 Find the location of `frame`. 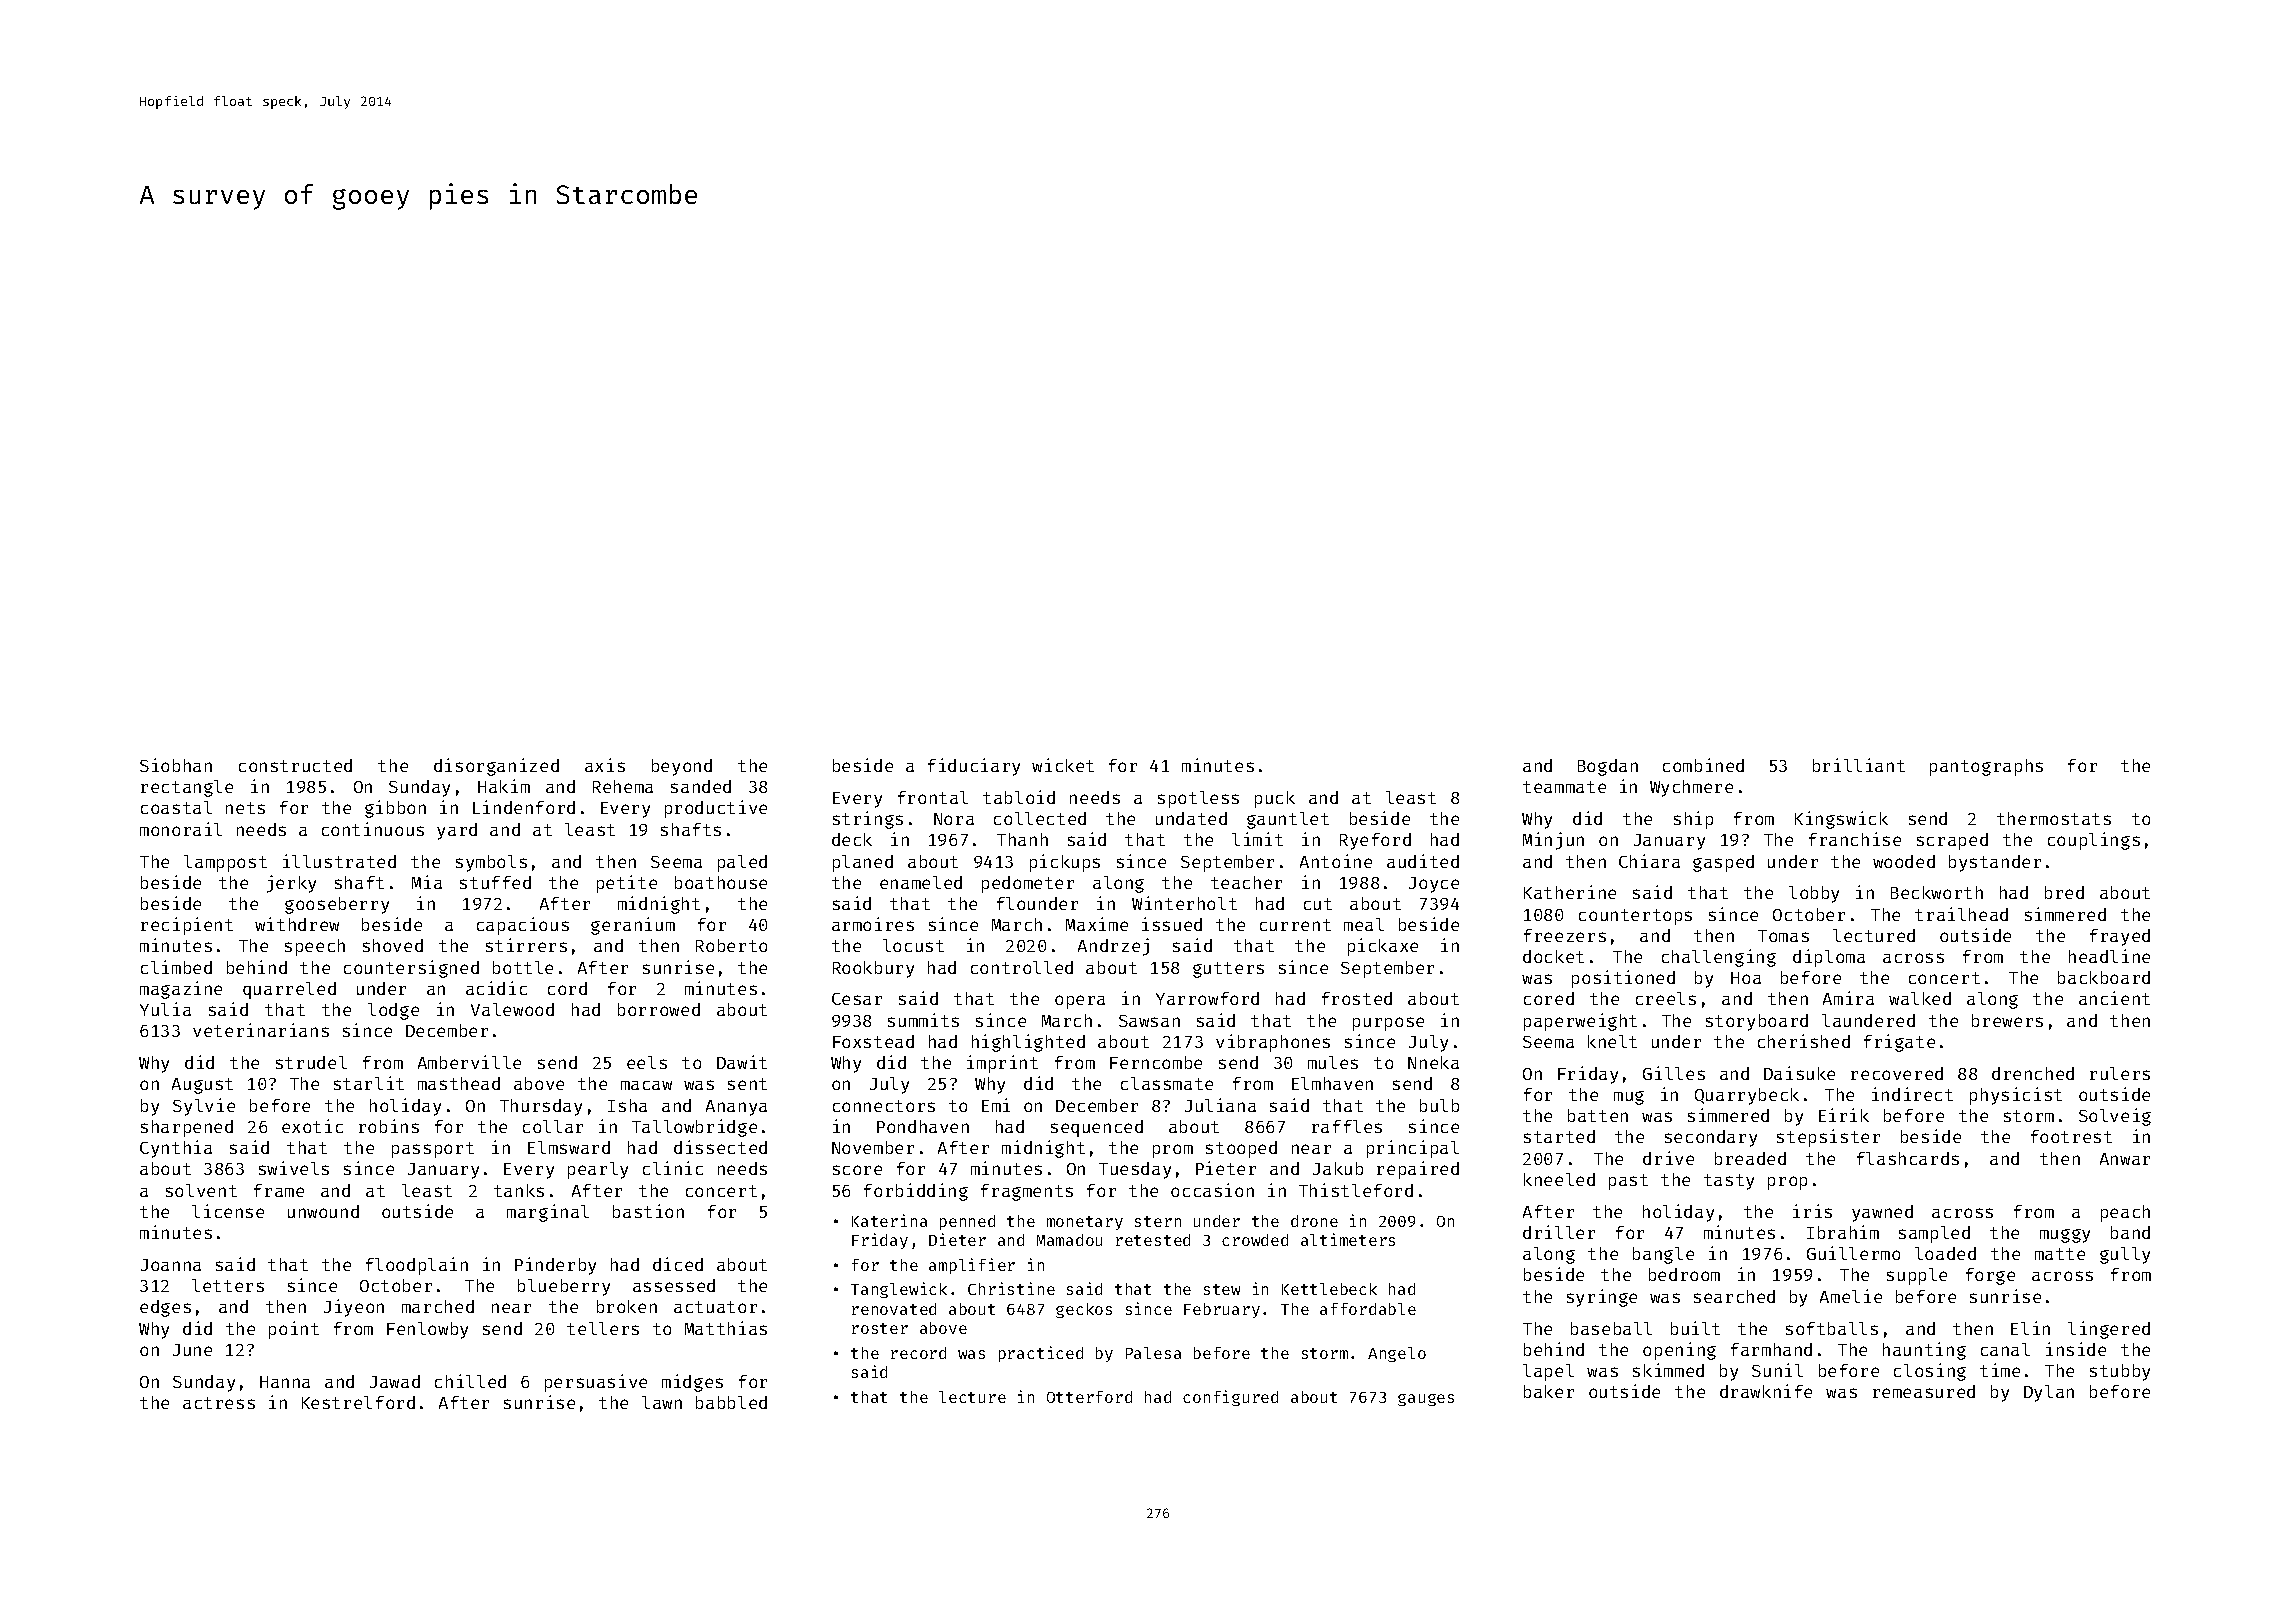

frame is located at coordinates (279, 1190).
